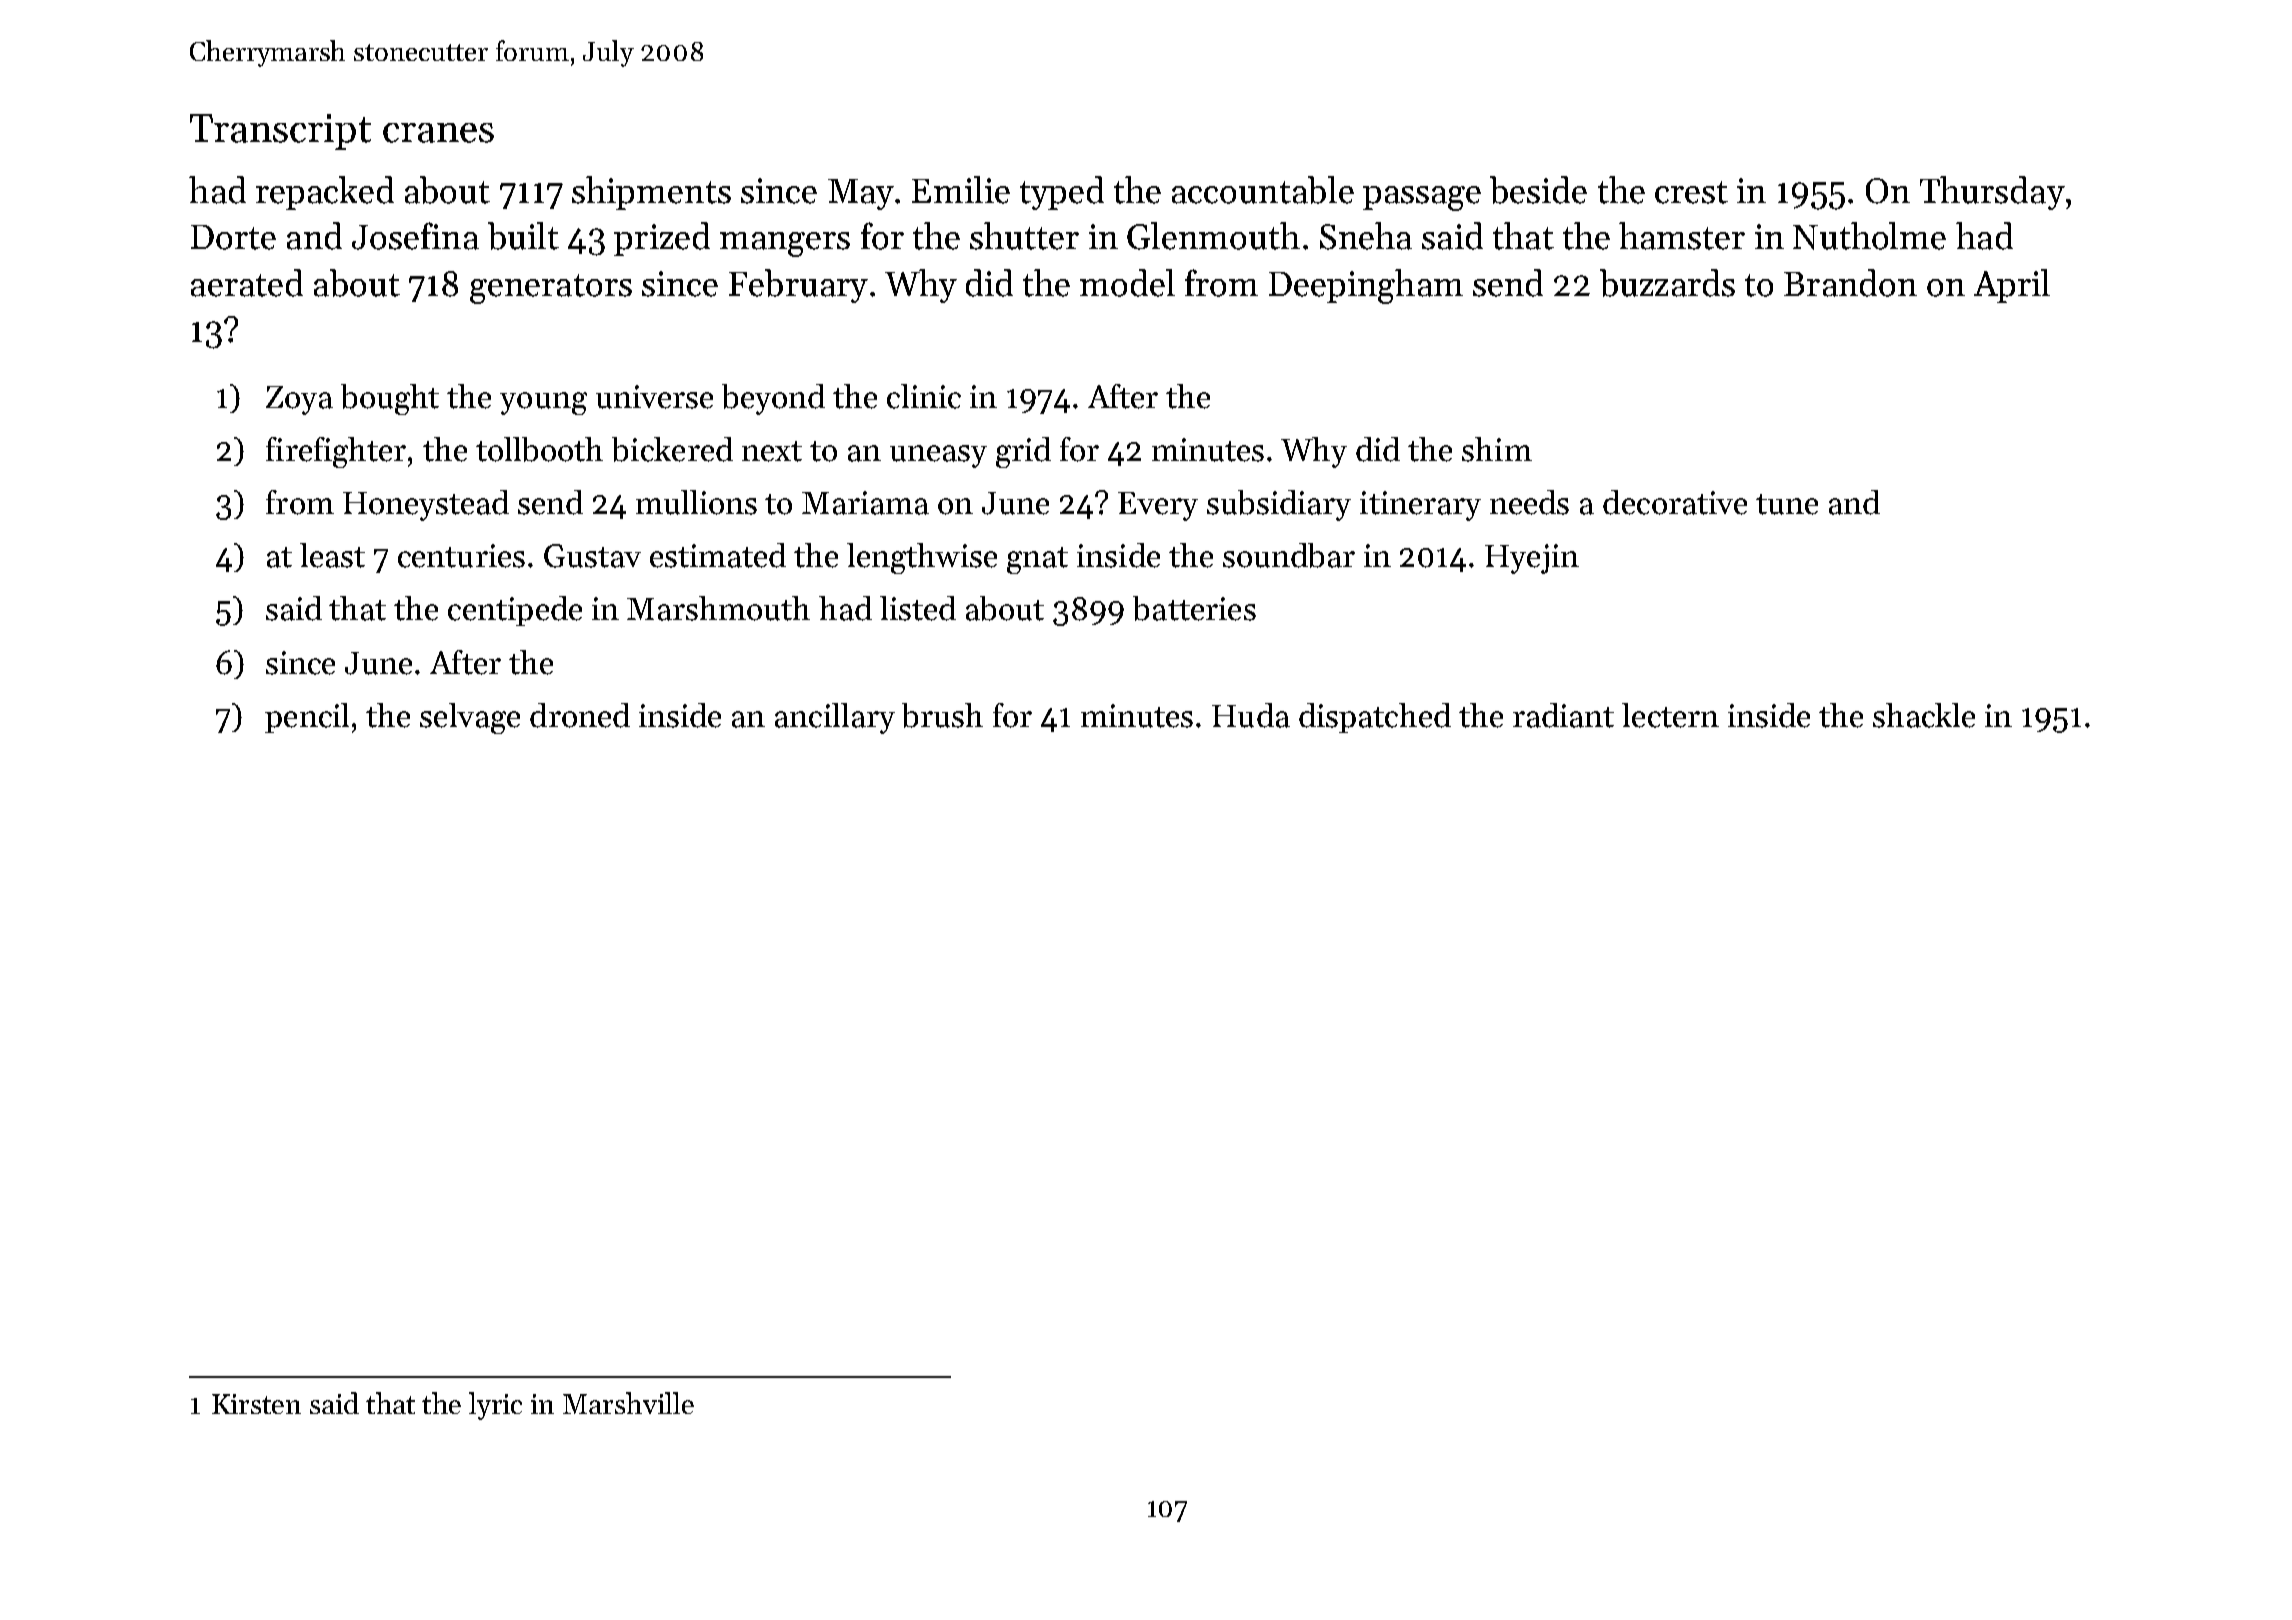 This screenshot has width=2292, height=1620. Describe the element at coordinates (495, 1406) in the screenshot. I see `lyric` at that location.
